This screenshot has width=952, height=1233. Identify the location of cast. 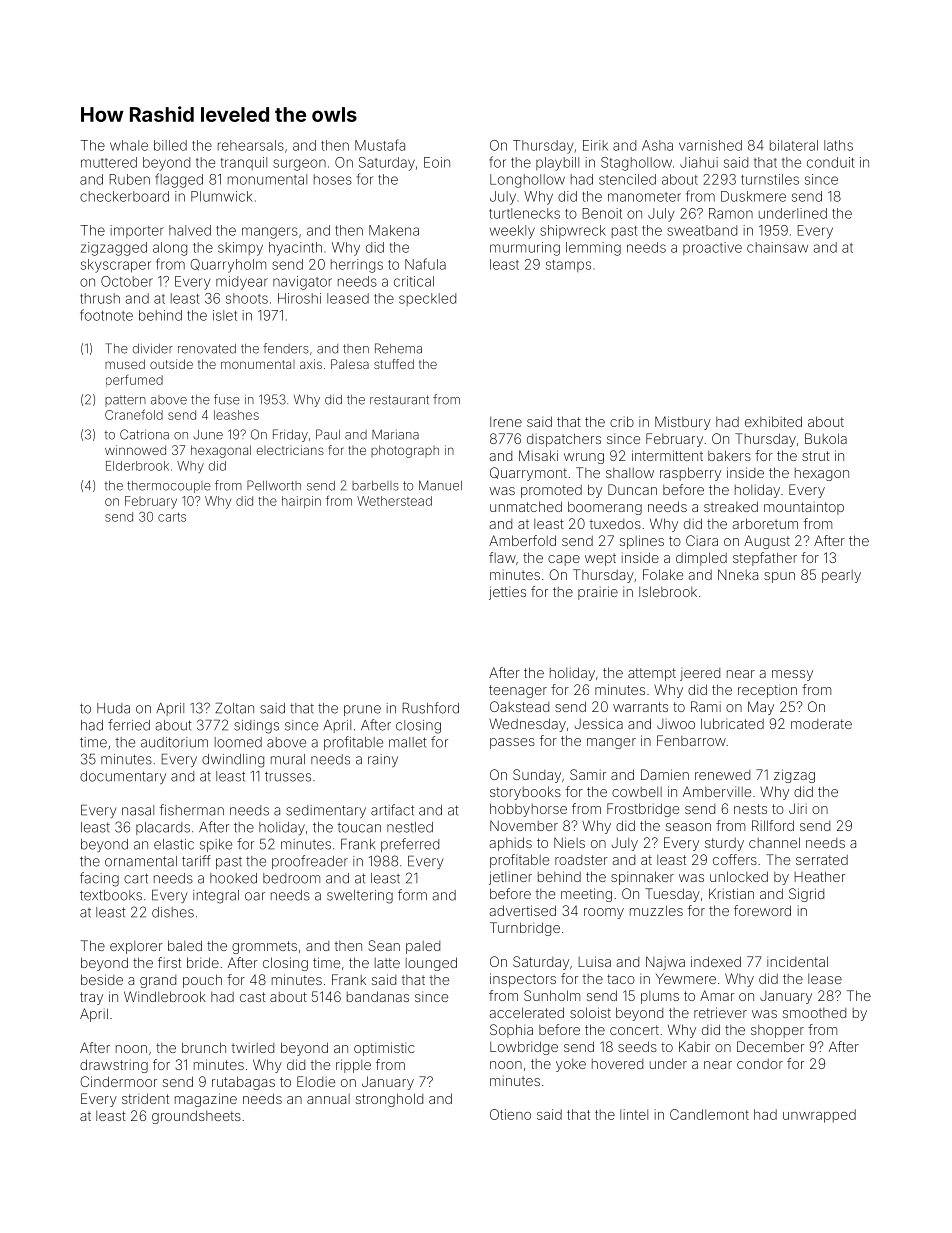
(253, 997).
